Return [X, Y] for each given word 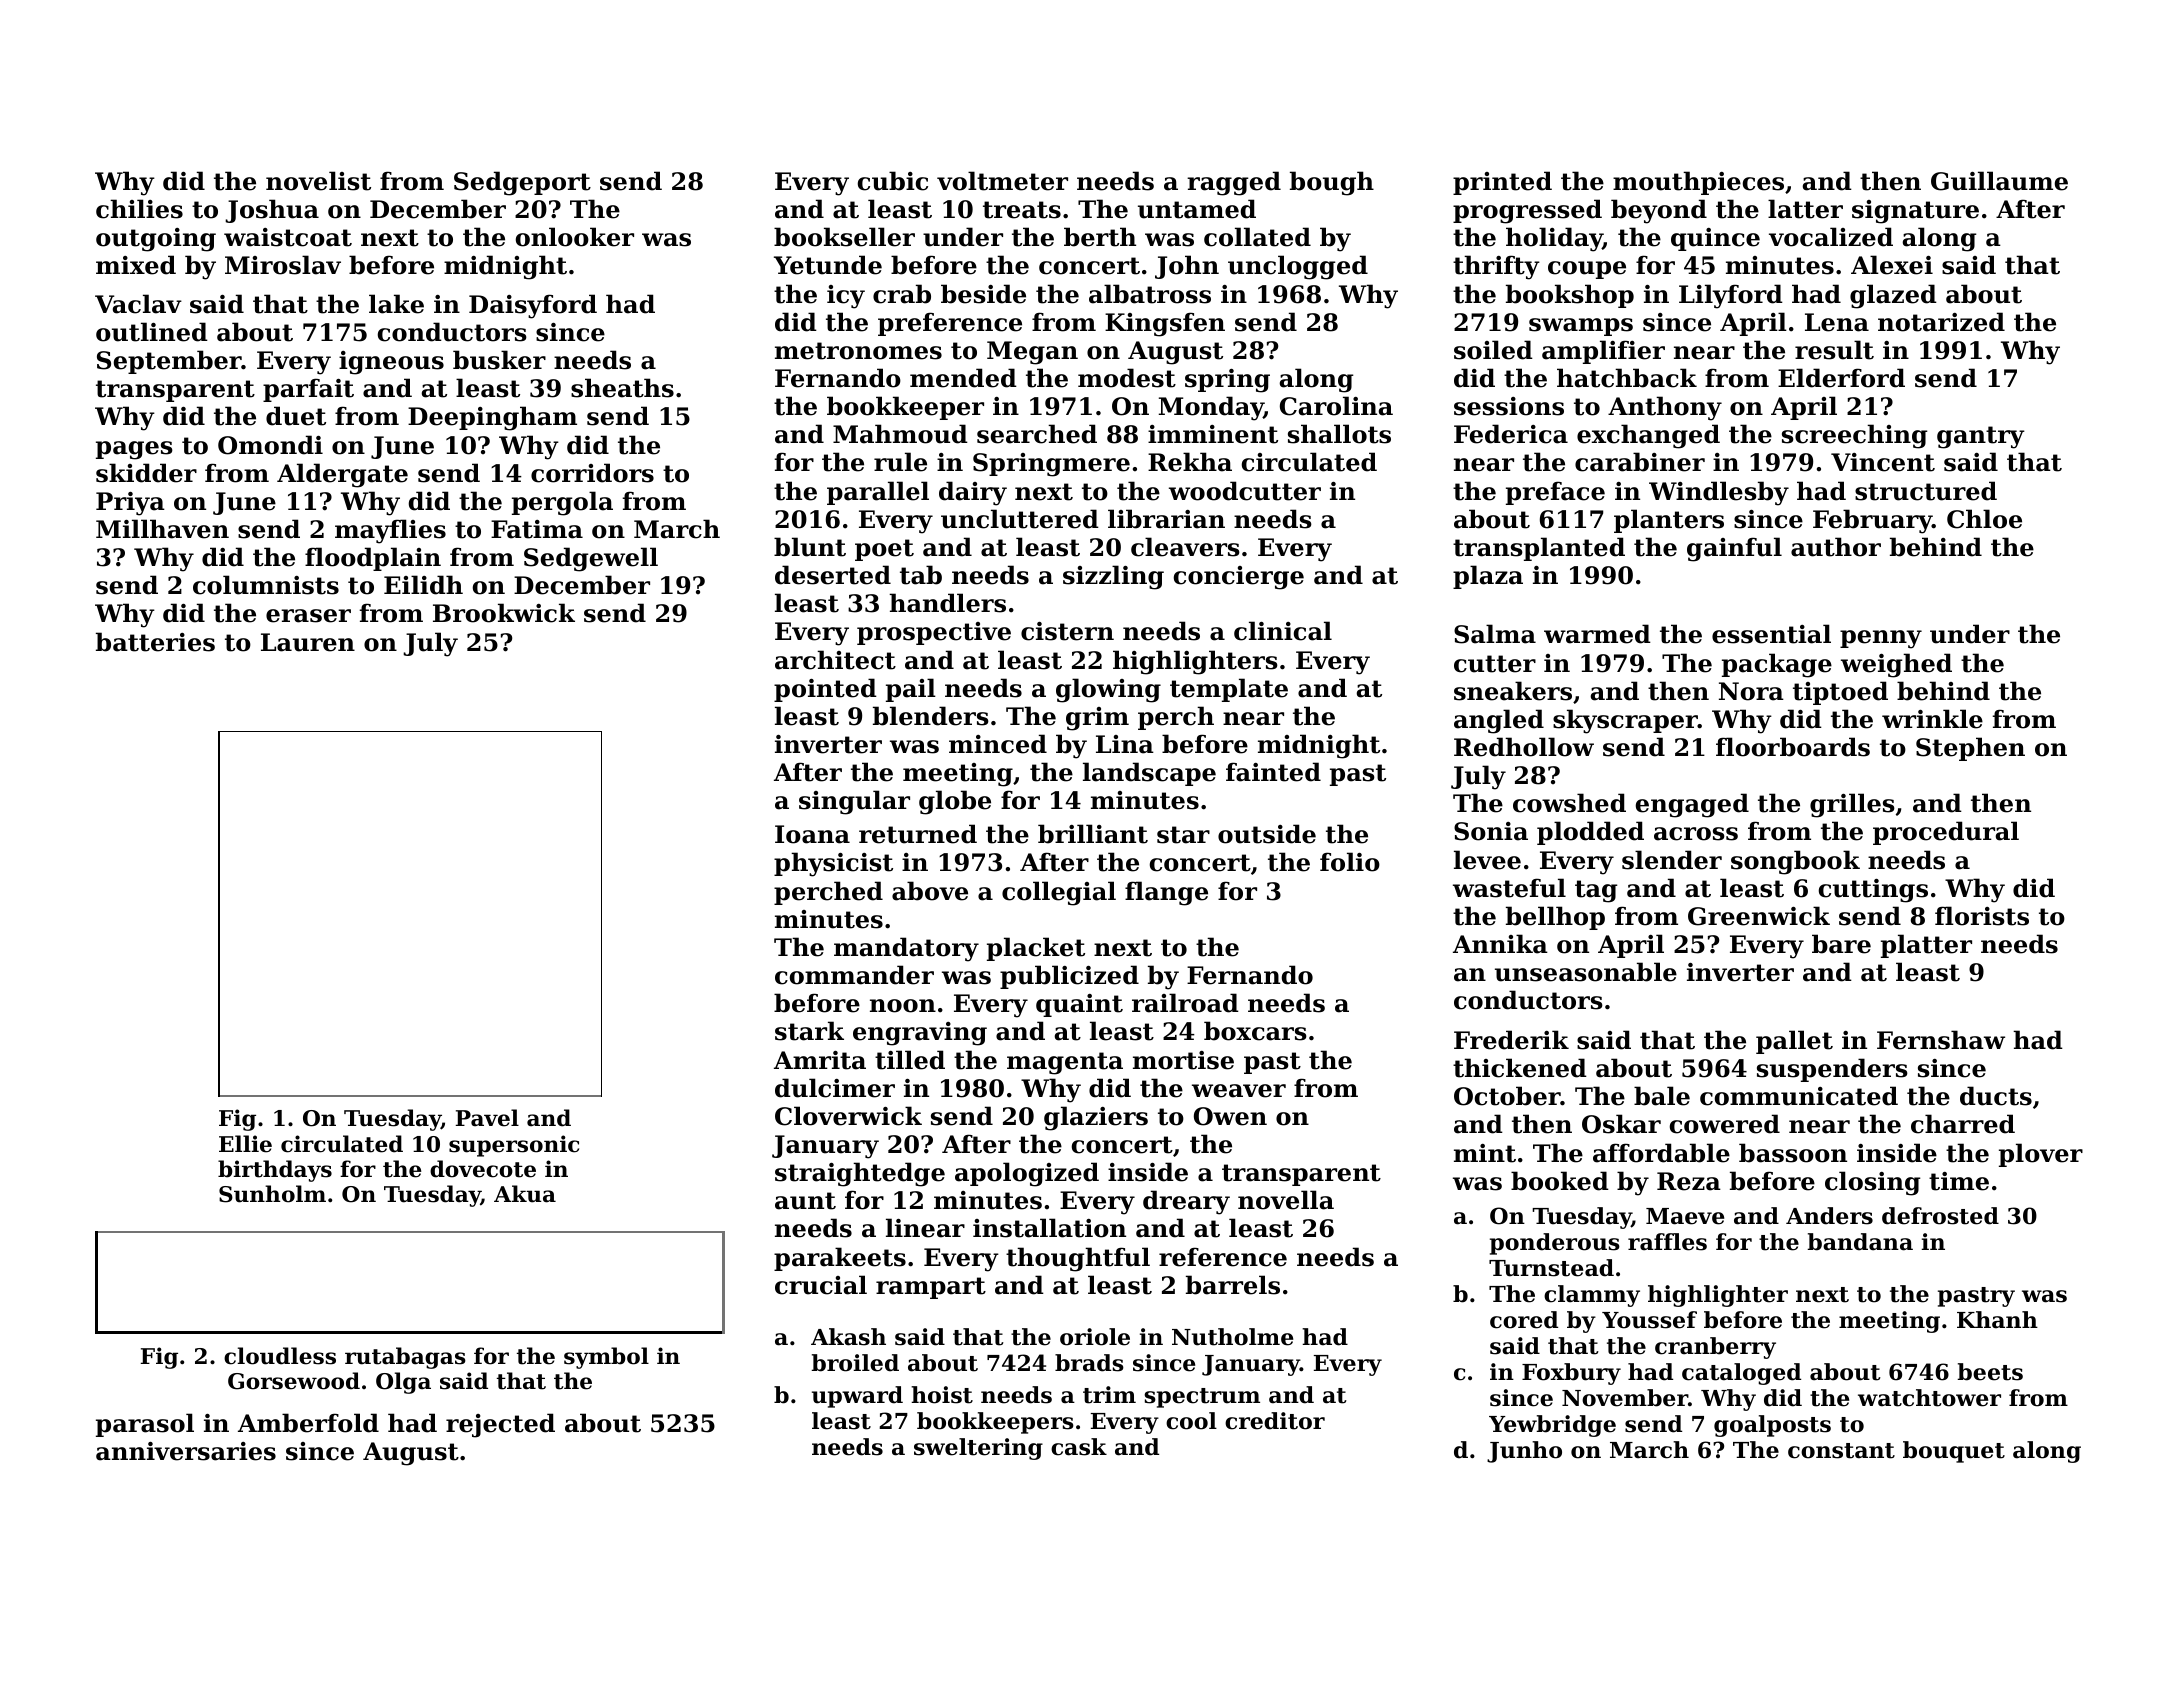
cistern [1067, 631]
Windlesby [1719, 493]
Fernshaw [1941, 1040]
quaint [1079, 1005]
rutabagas [405, 1358]
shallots [1339, 434]
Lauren [308, 642]
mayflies [390, 531]
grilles [1852, 805]
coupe [1587, 270]
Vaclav [138, 304]
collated [1257, 237]
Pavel [487, 1118]
